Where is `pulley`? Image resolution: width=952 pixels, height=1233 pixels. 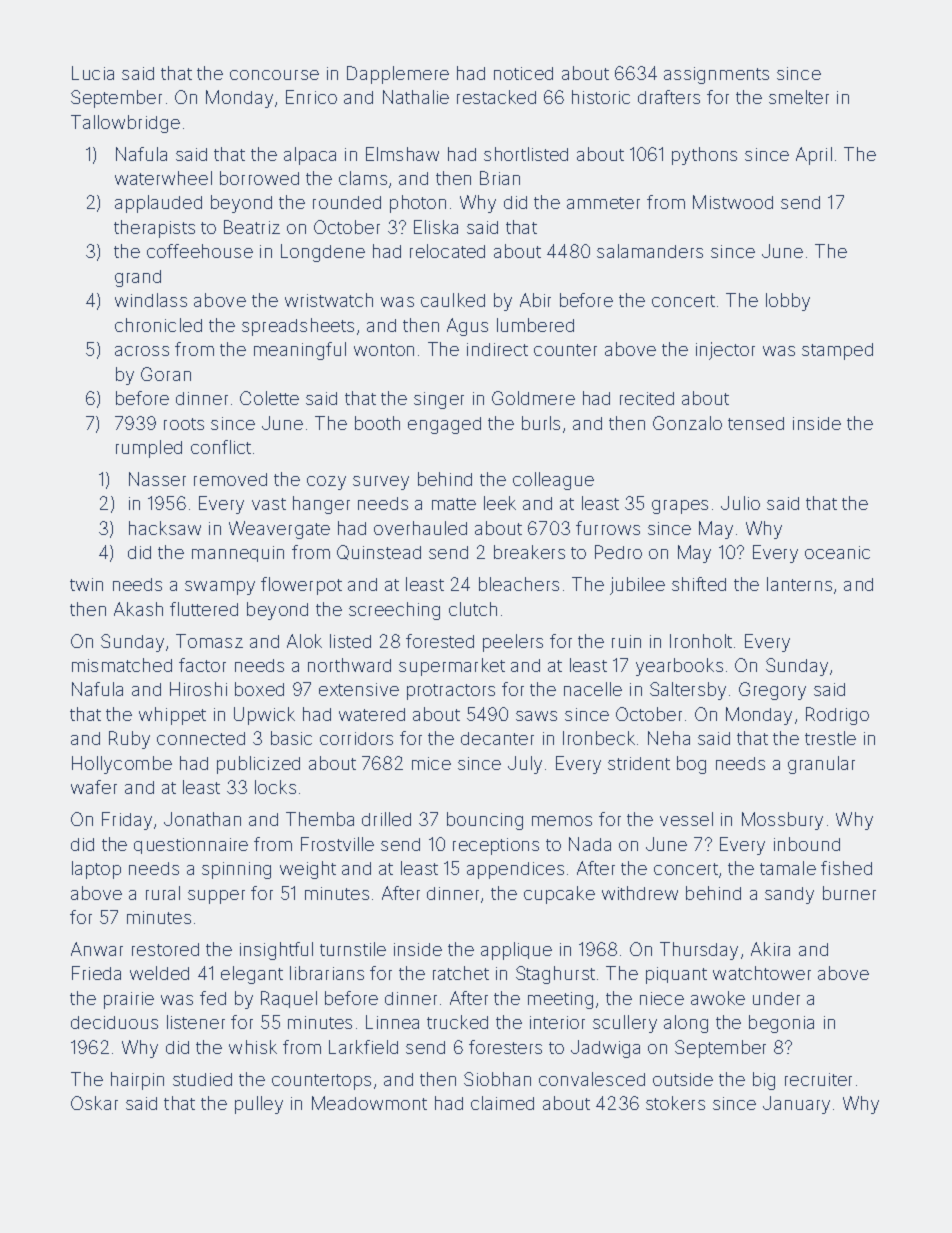 pulley is located at coordinates (259, 1105).
